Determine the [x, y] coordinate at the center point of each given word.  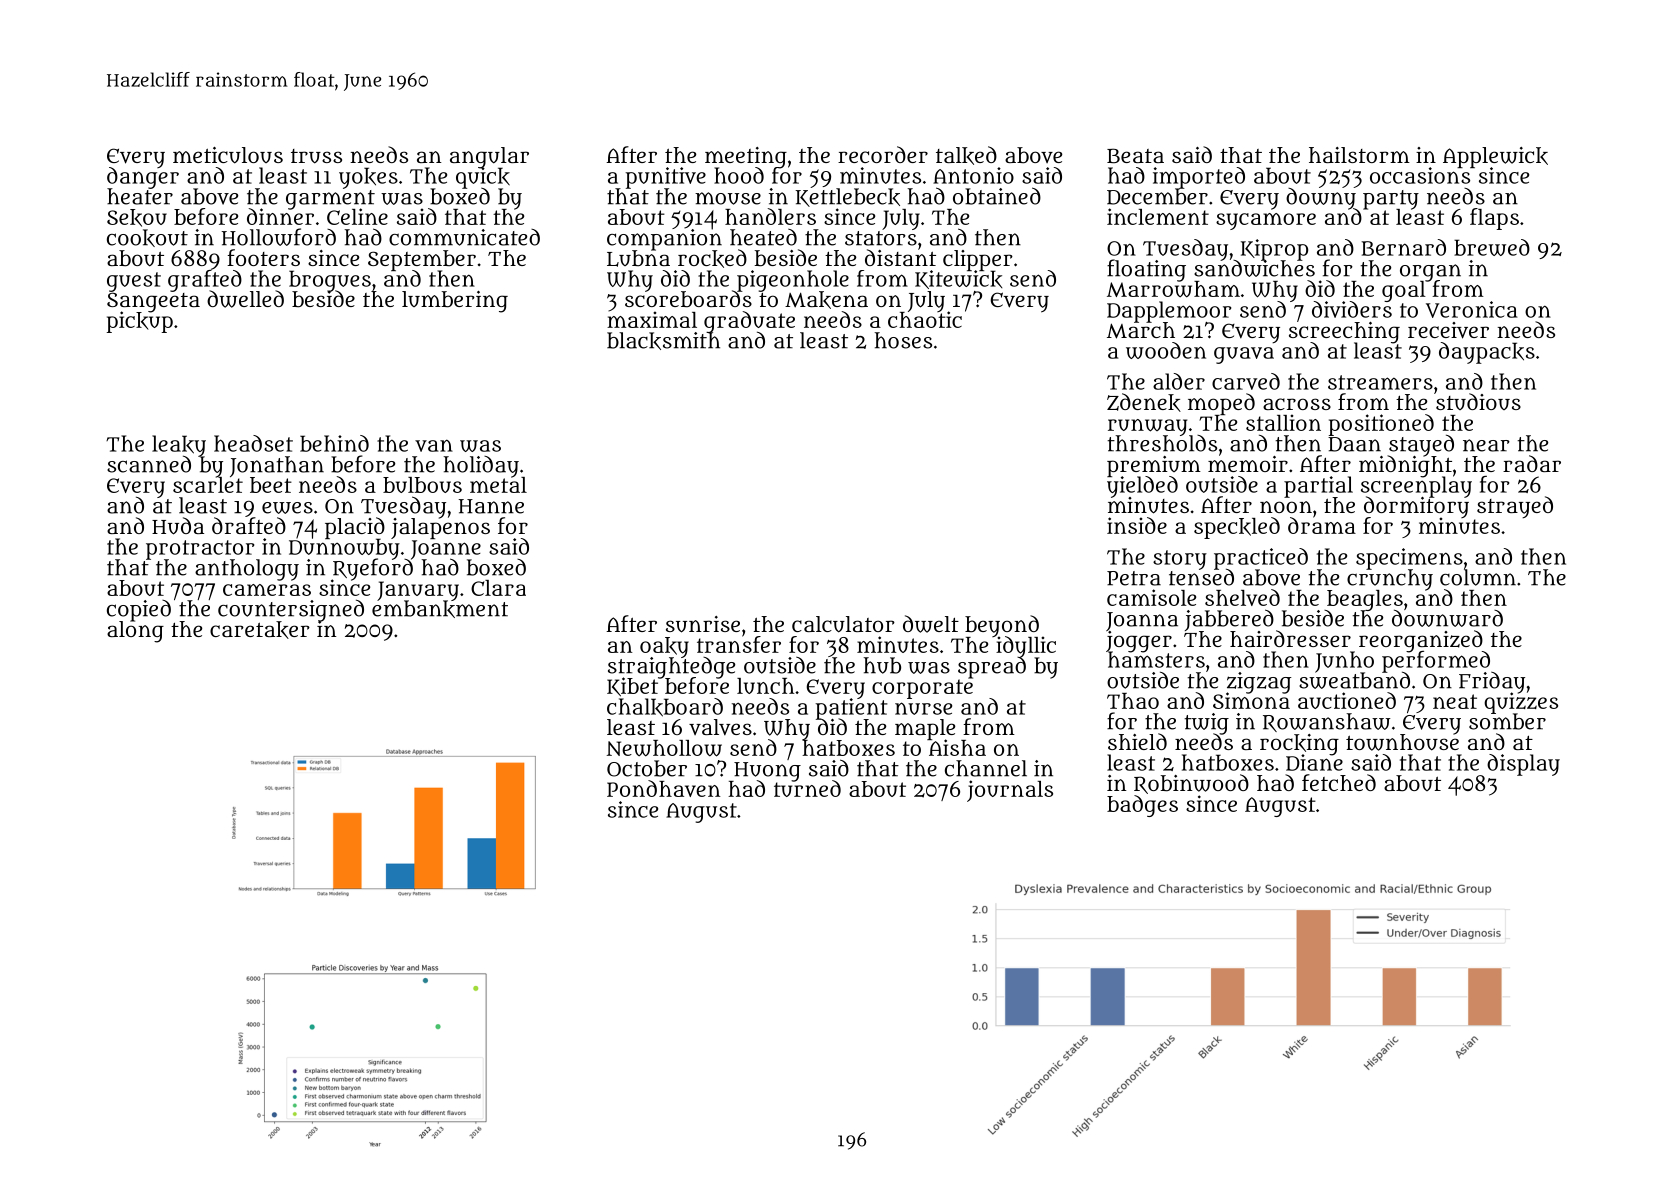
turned [807, 789]
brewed [1492, 247]
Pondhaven [663, 788]
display [1523, 765]
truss [316, 156]
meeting [746, 157]
